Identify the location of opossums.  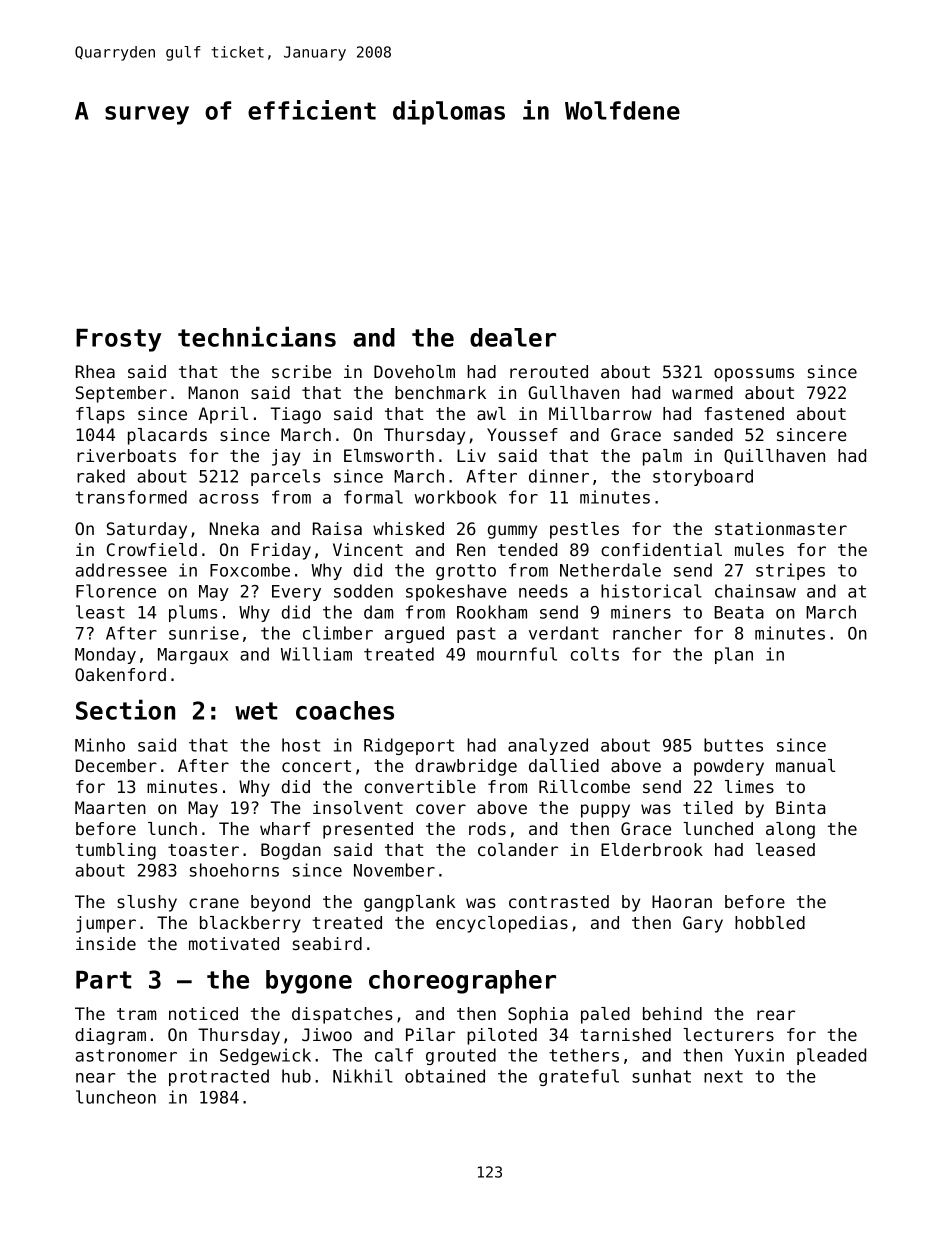
(754, 375).
